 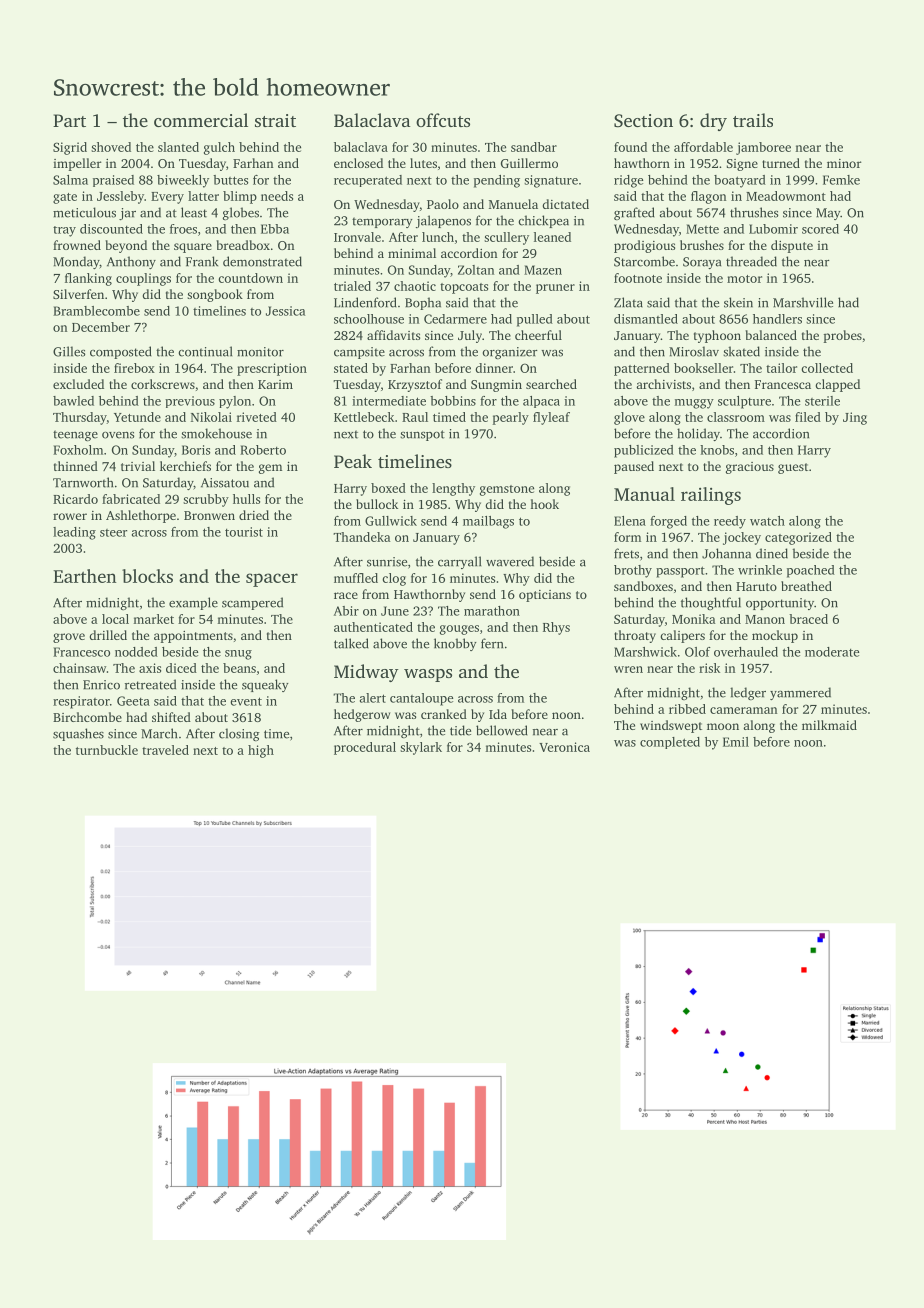 What do you see at coordinates (771, 335) in the screenshot?
I see `balanced` at bounding box center [771, 335].
